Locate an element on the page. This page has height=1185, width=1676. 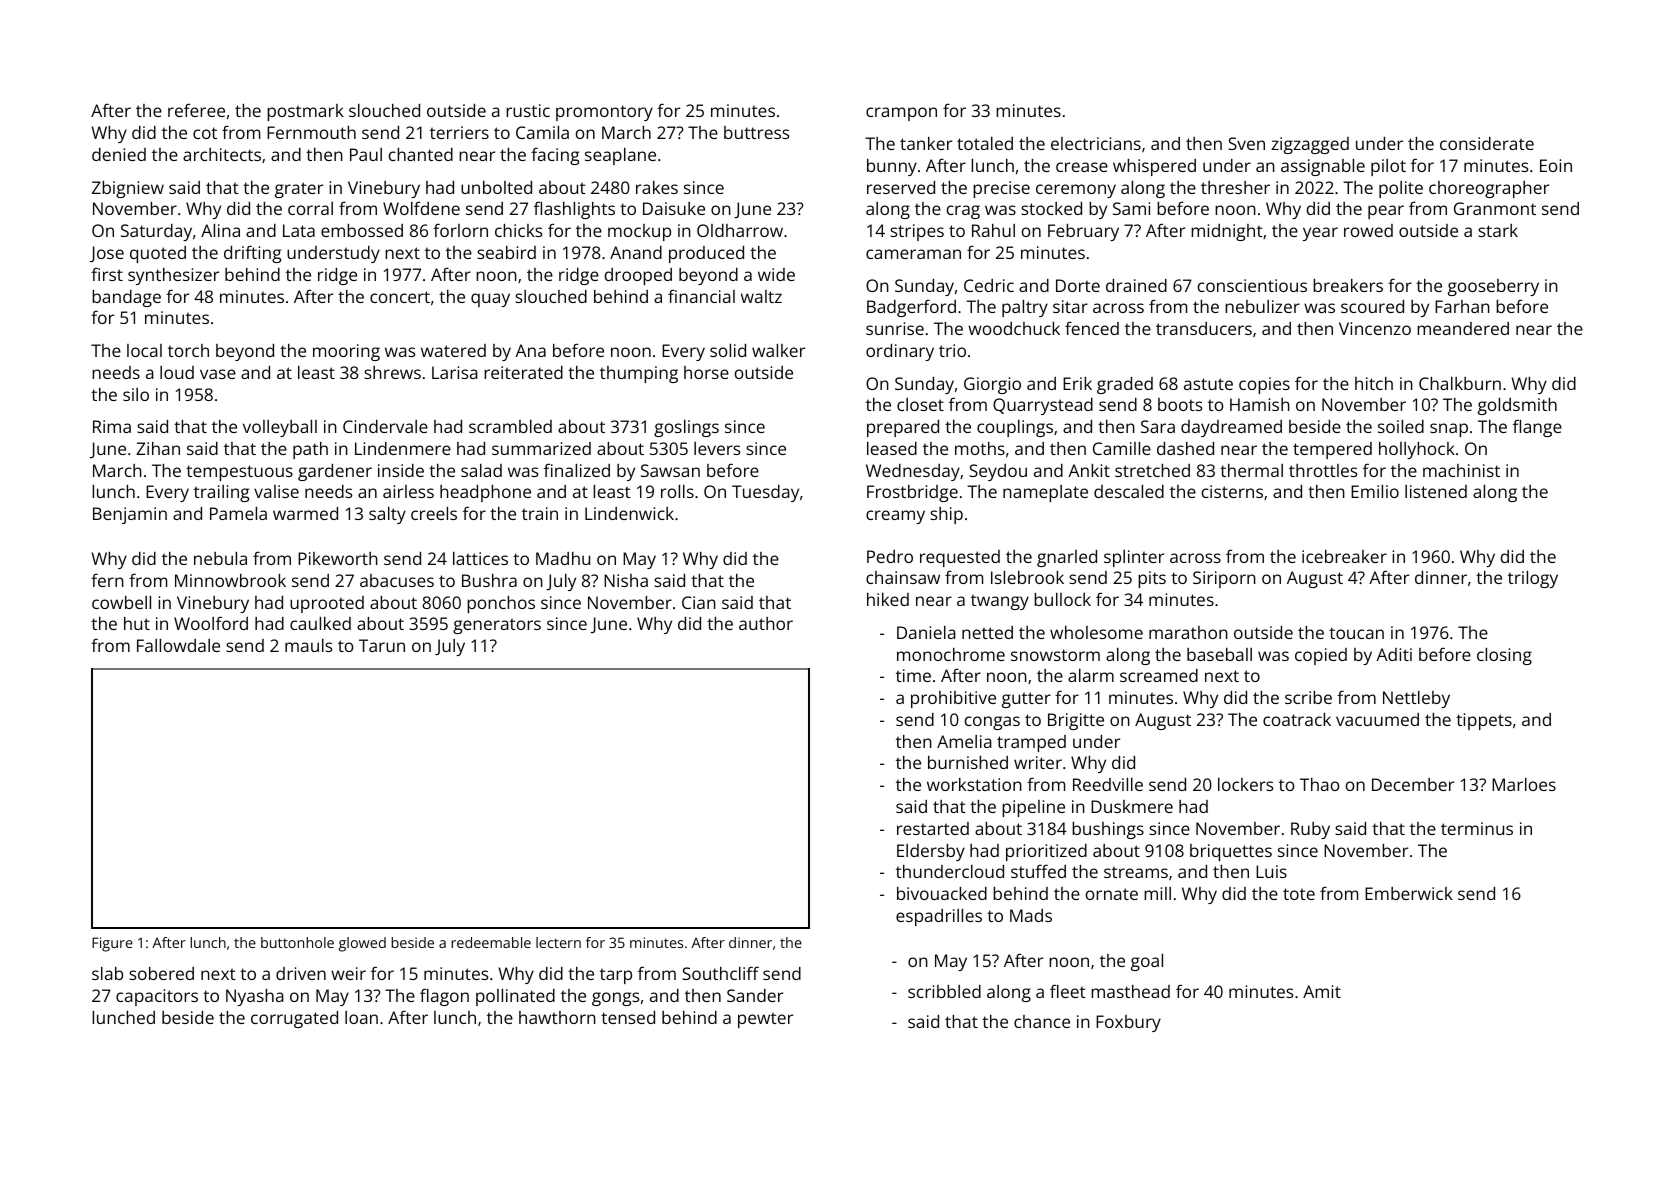
corrugated is located at coordinates (294, 1019).
